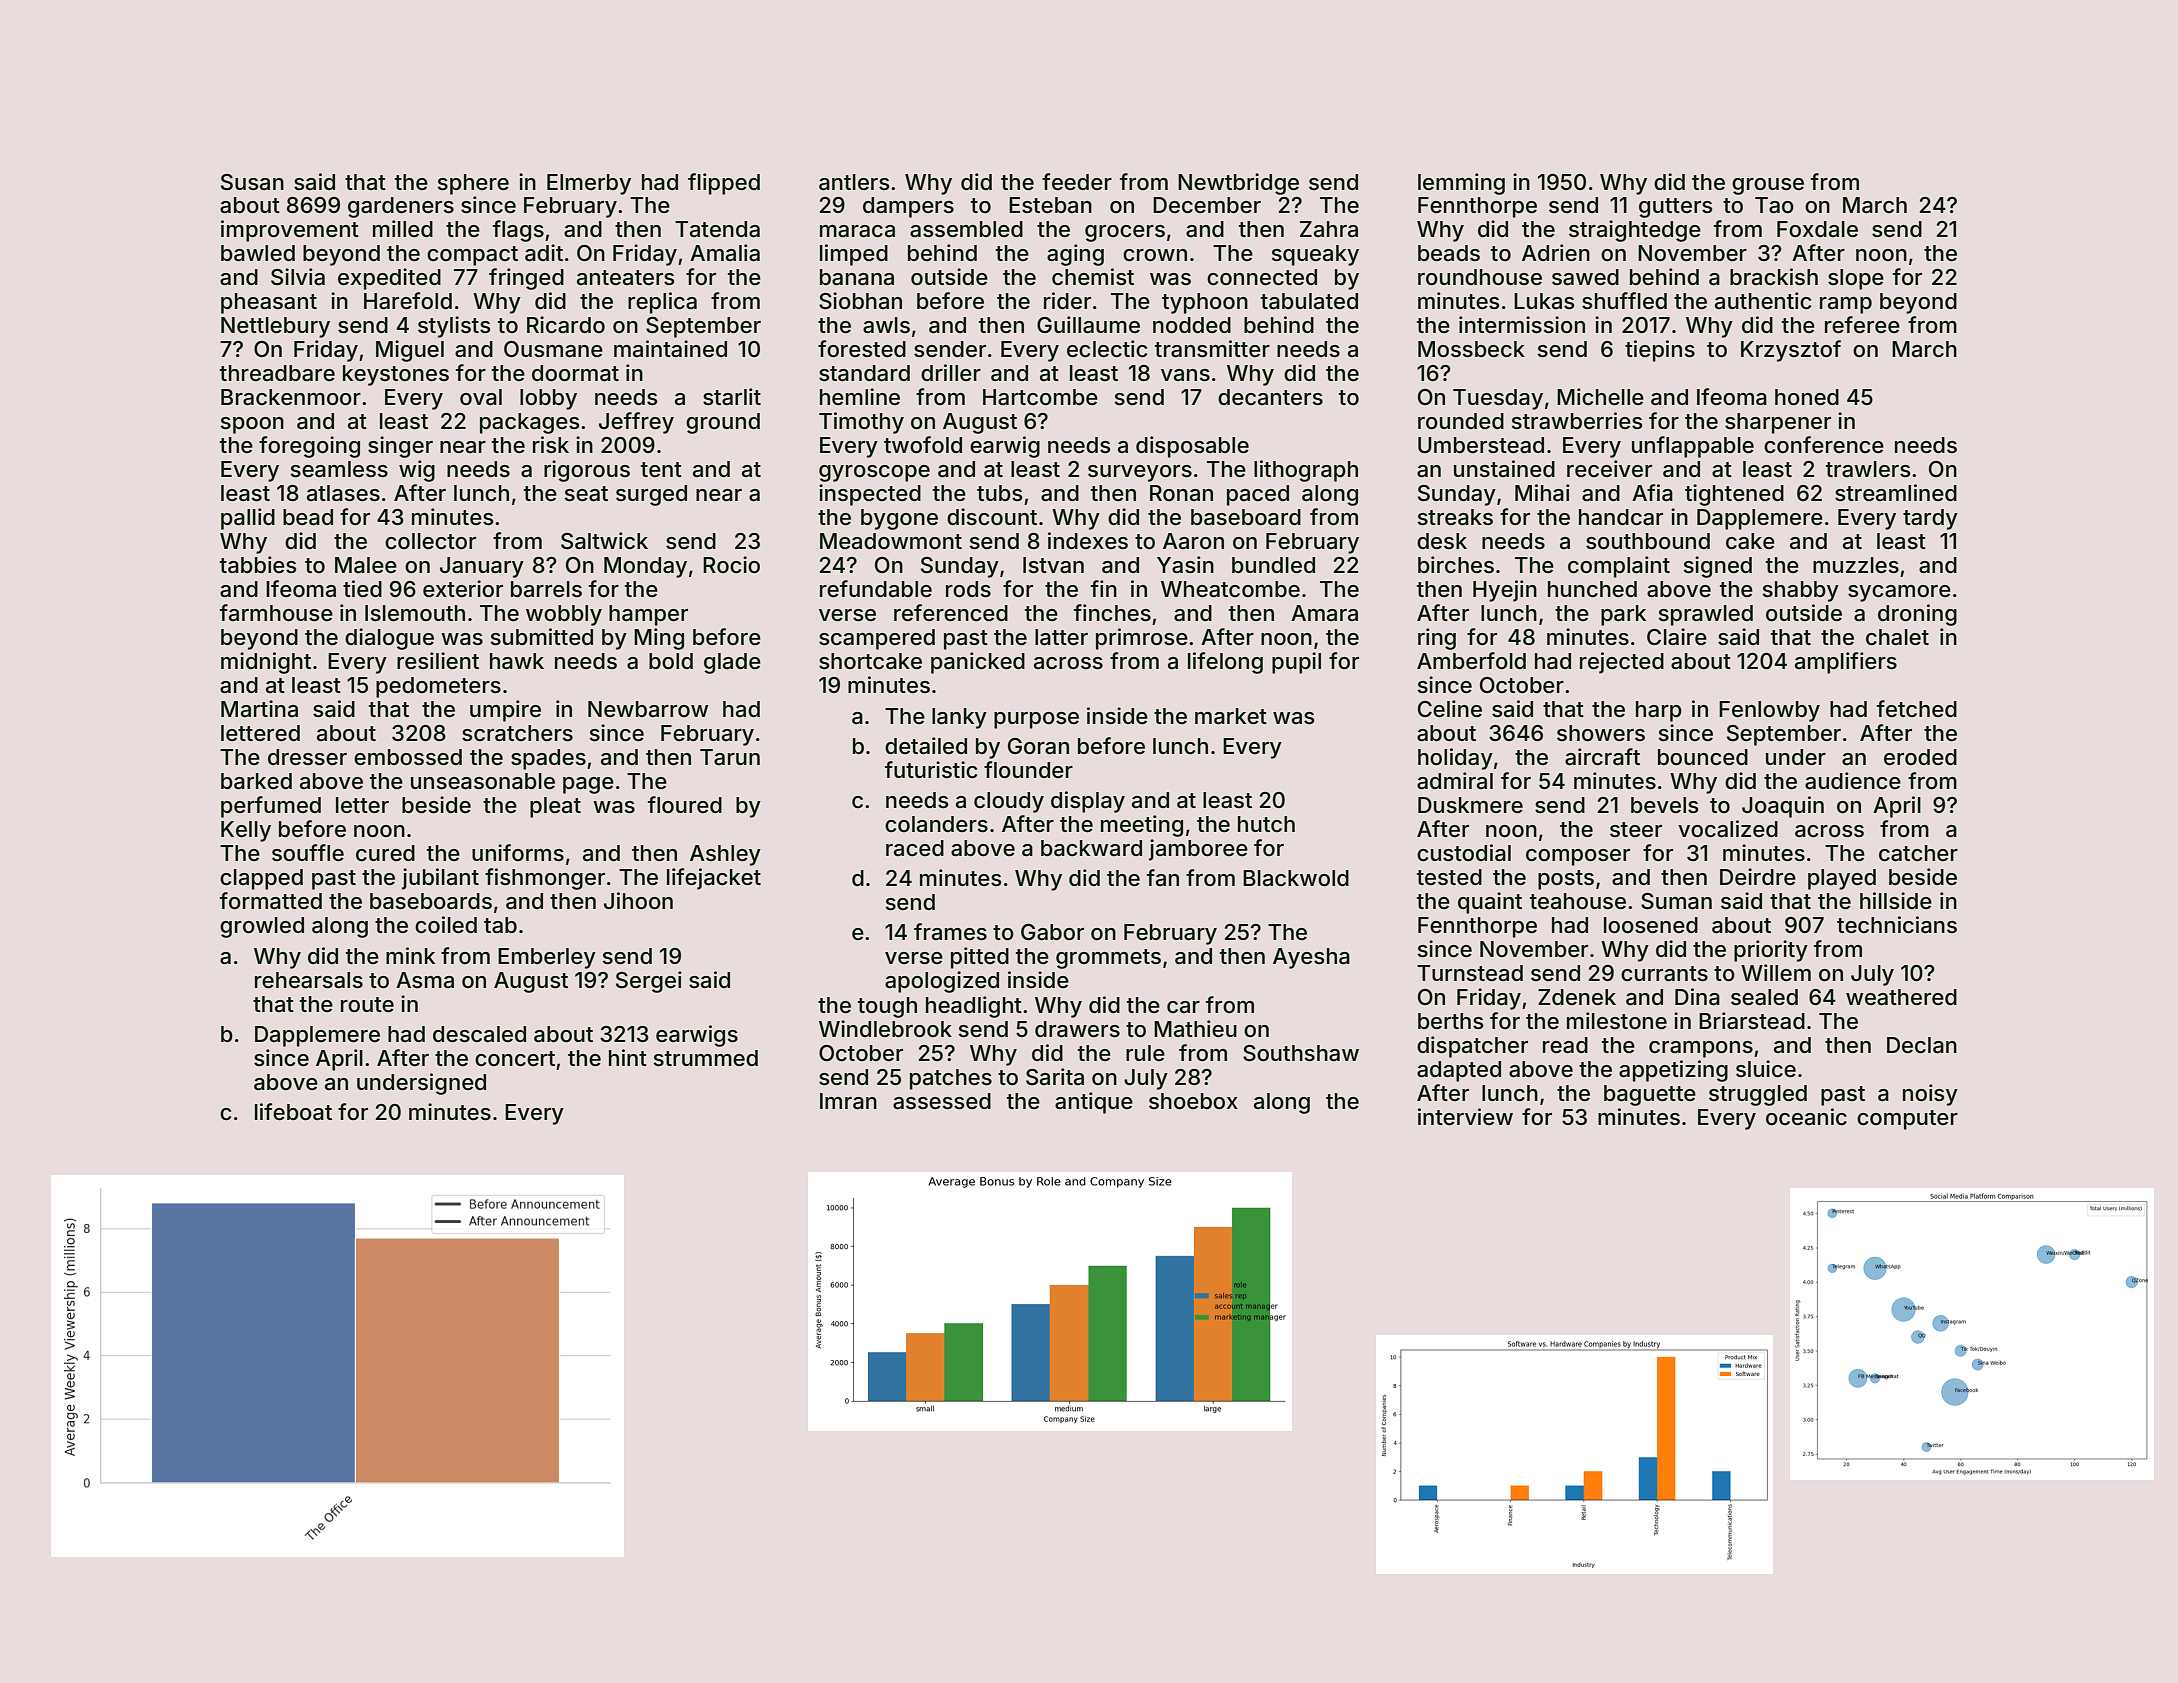  Describe the element at coordinates (408, 757) in the screenshot. I see `embossed` at that location.
